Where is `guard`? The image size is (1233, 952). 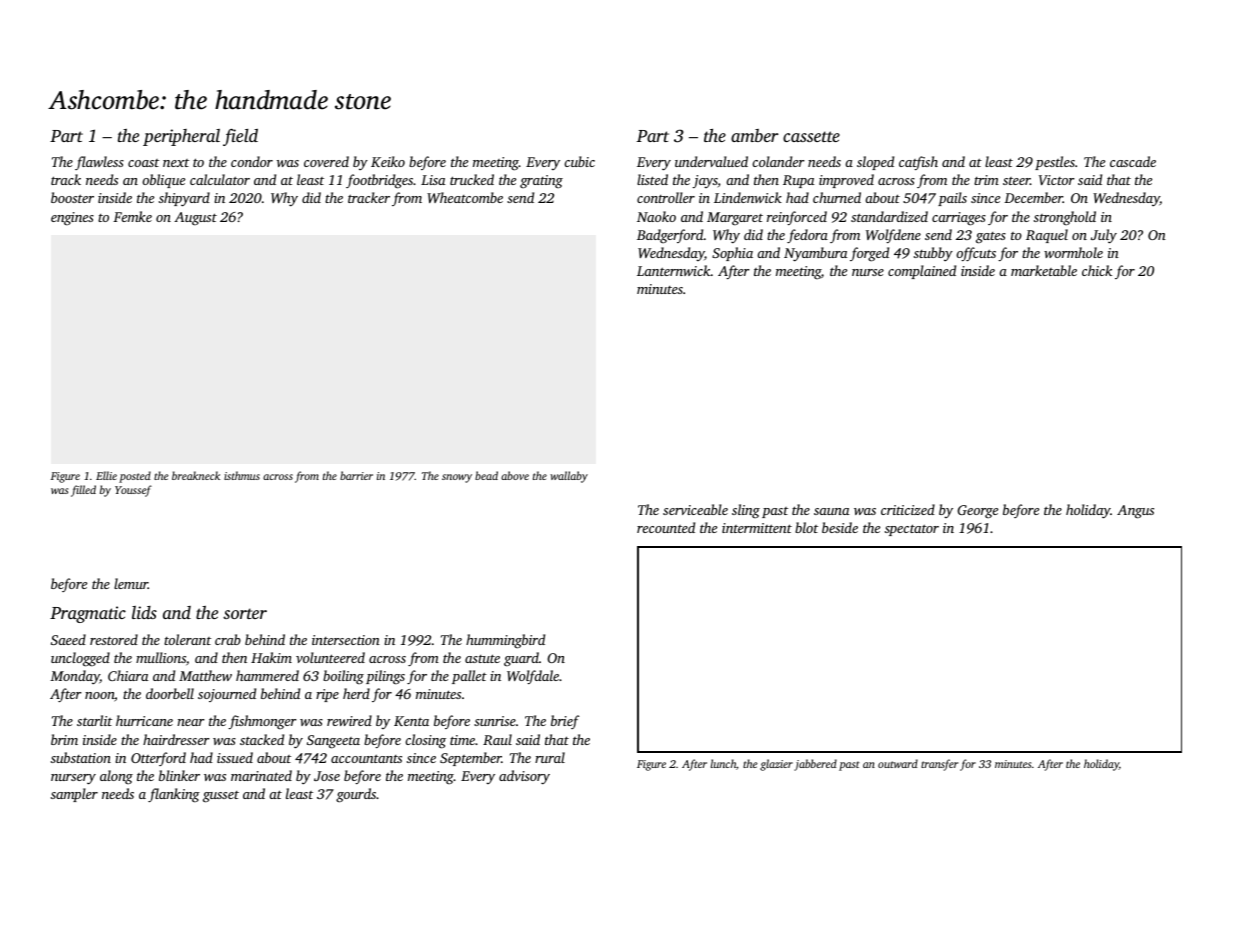
guard is located at coordinates (521, 659).
